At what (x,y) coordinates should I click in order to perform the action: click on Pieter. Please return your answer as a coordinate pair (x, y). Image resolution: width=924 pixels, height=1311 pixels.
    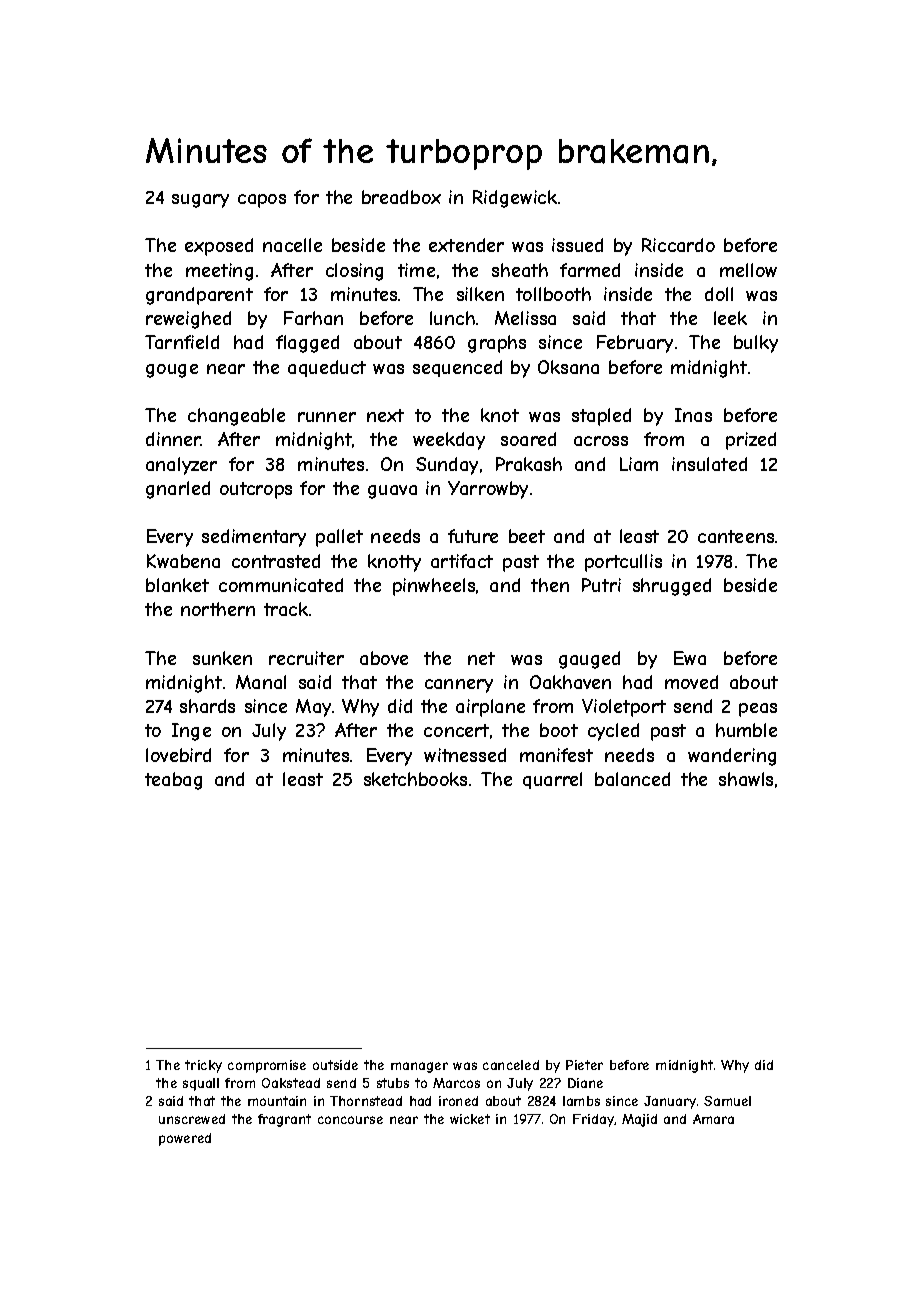
    Looking at the image, I should click on (584, 1065).
